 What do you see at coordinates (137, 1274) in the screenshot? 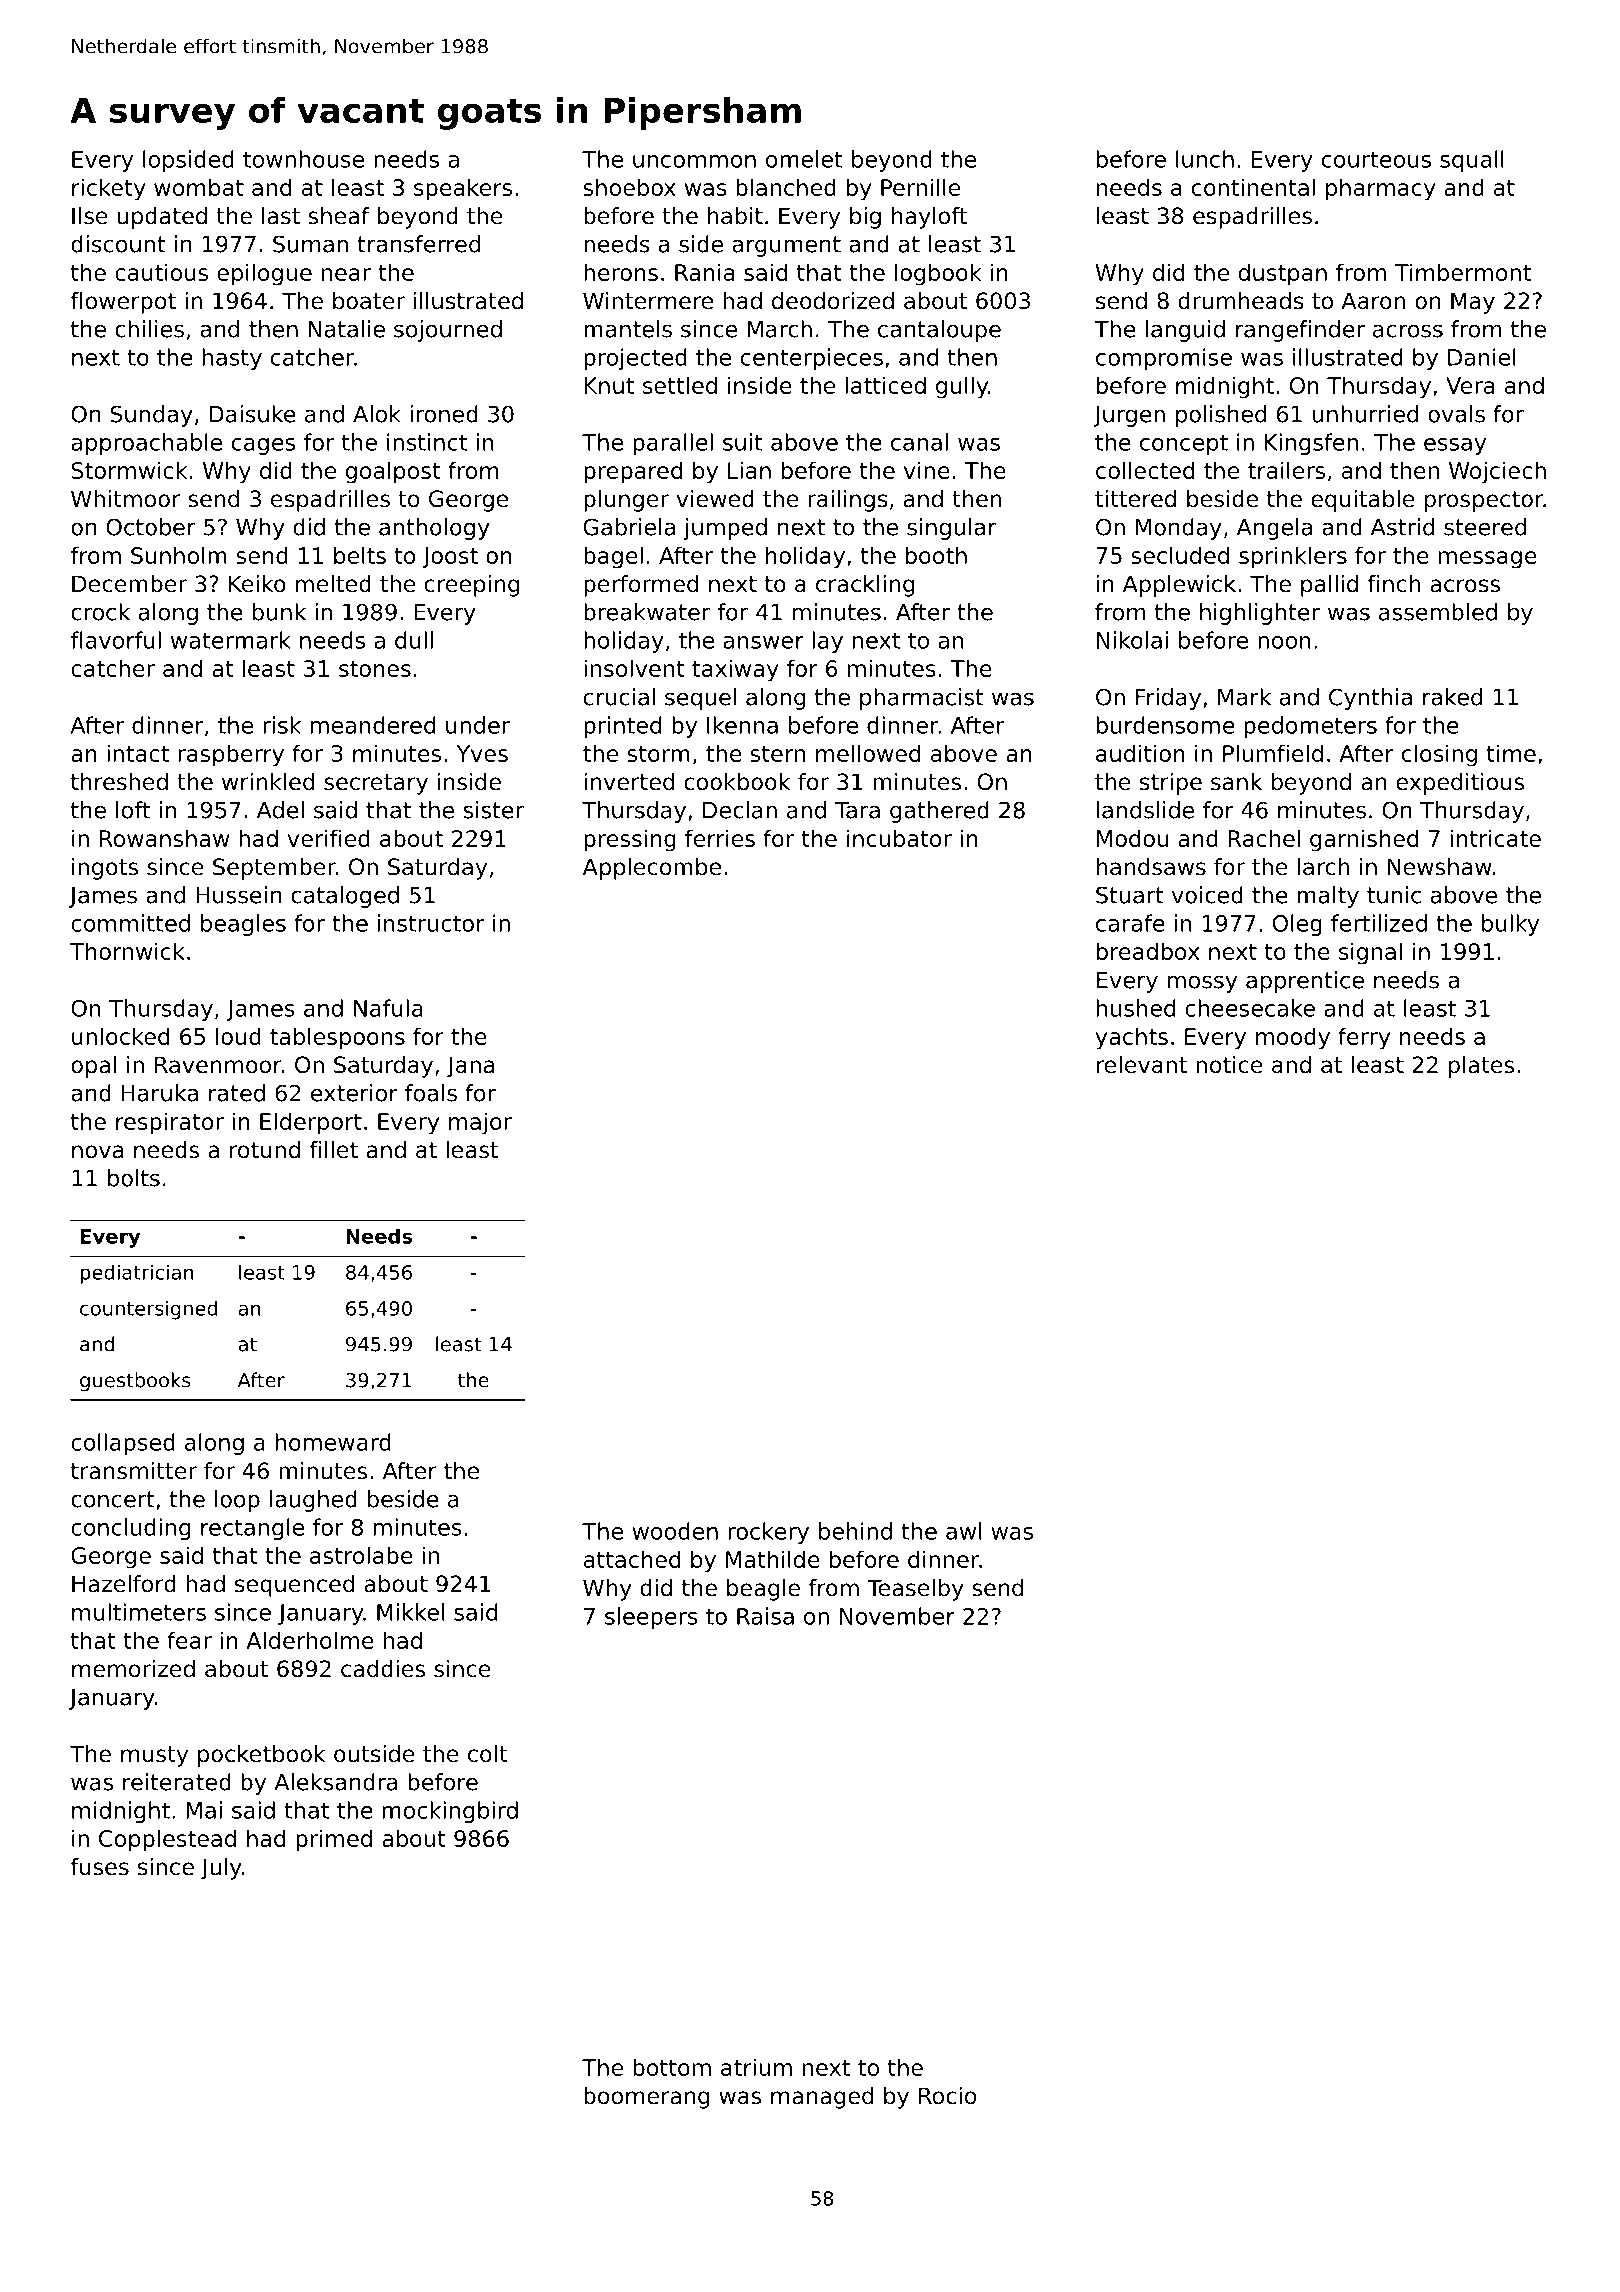
I see `pediatrician` at bounding box center [137, 1274].
